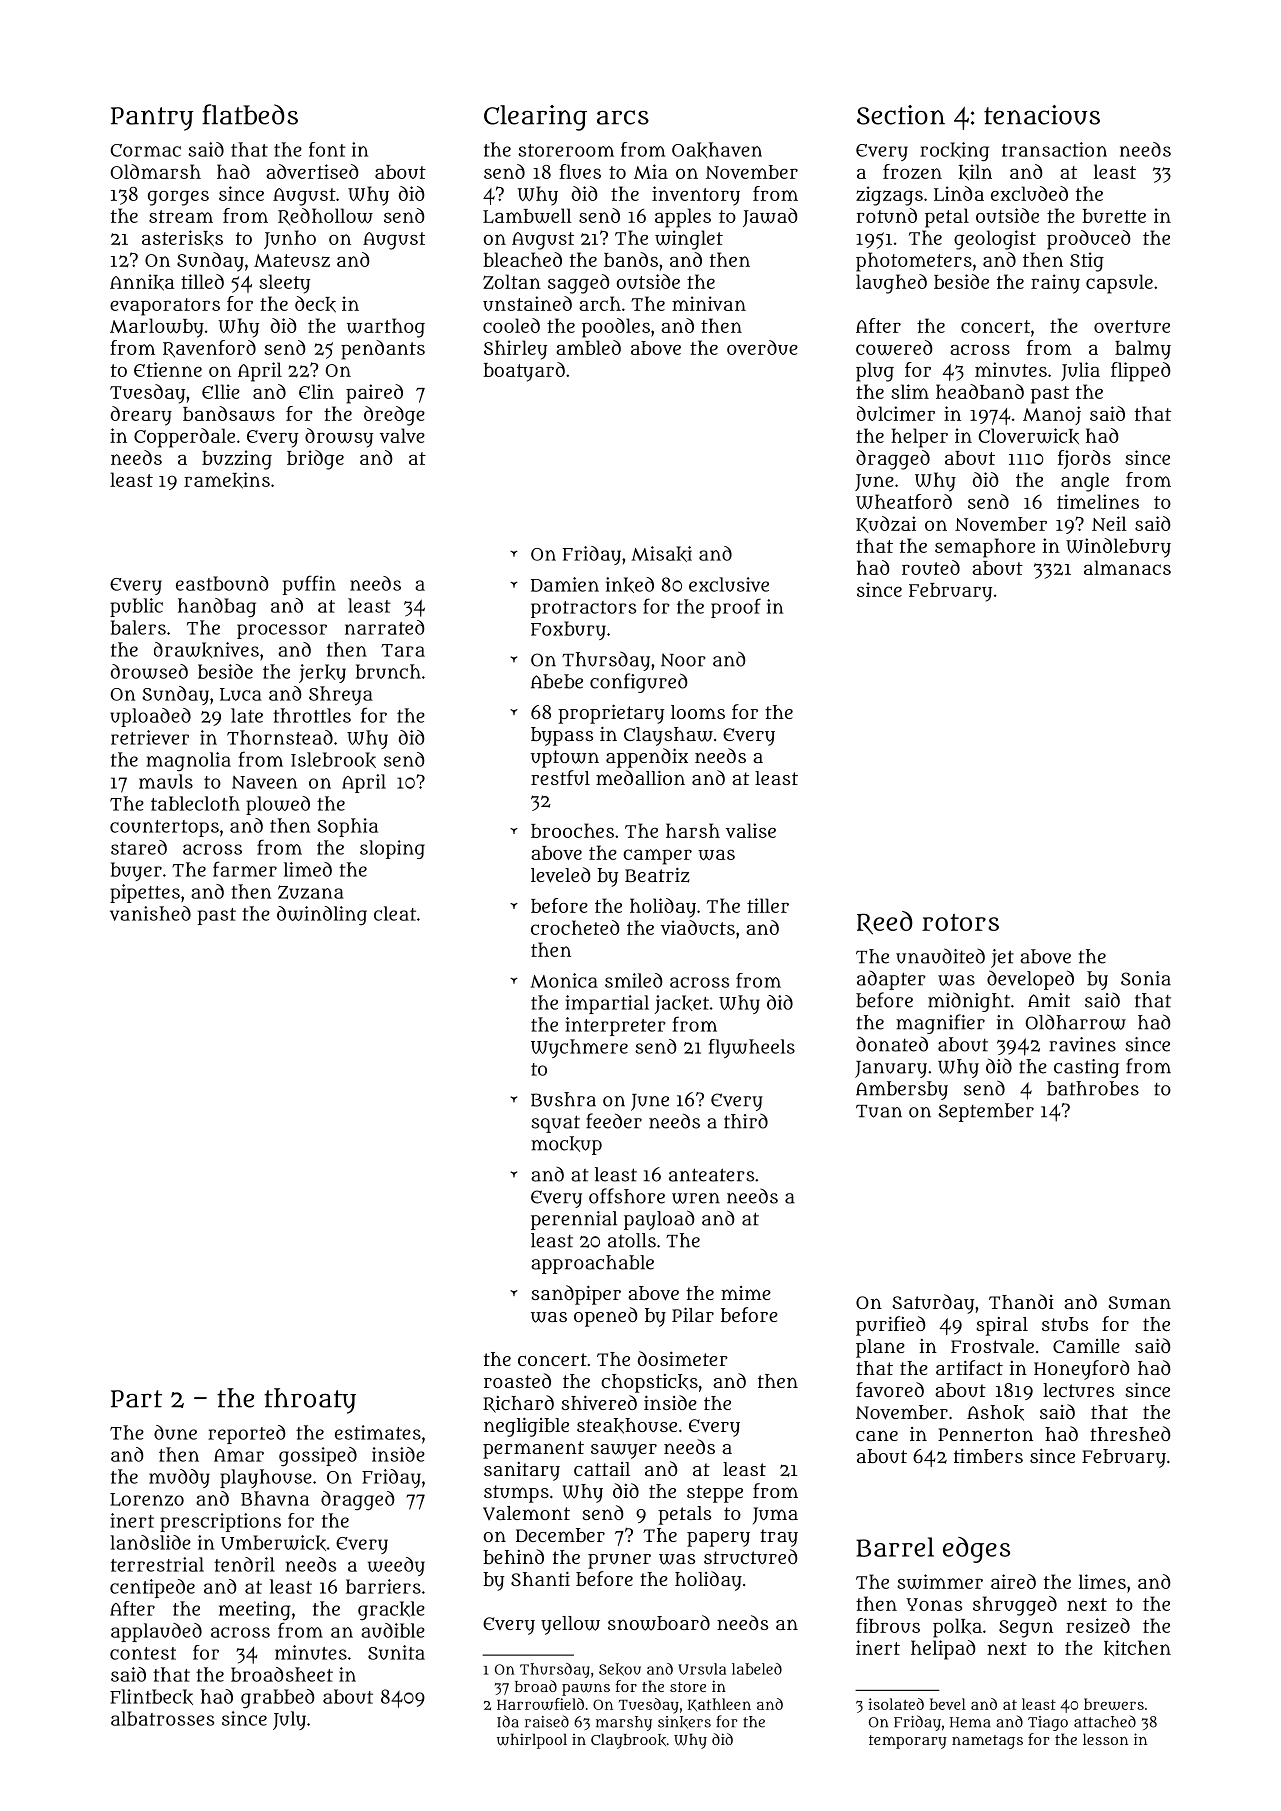  Describe the element at coordinates (1139, 1302) in the screenshot. I see `Suman` at that location.
